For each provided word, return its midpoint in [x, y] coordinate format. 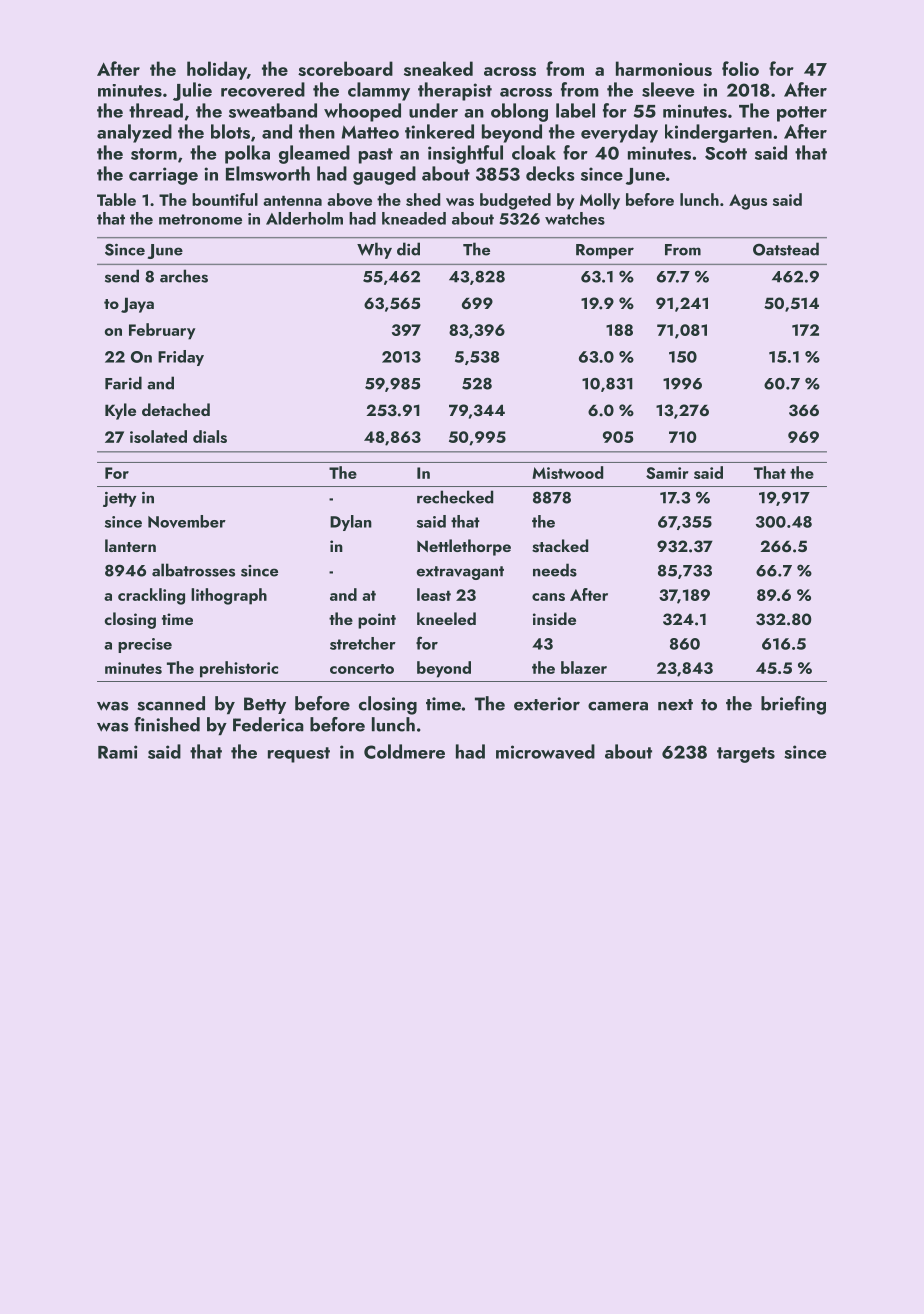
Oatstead [786, 249]
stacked [560, 546]
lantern [130, 545]
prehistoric [239, 669]
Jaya [137, 305]
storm [154, 154]
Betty [265, 705]
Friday [181, 358]
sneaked [438, 68]
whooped [362, 112]
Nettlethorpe [464, 547]
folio [740, 68]
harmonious [664, 68]
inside [554, 619]
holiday [217, 70]
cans [548, 597]
